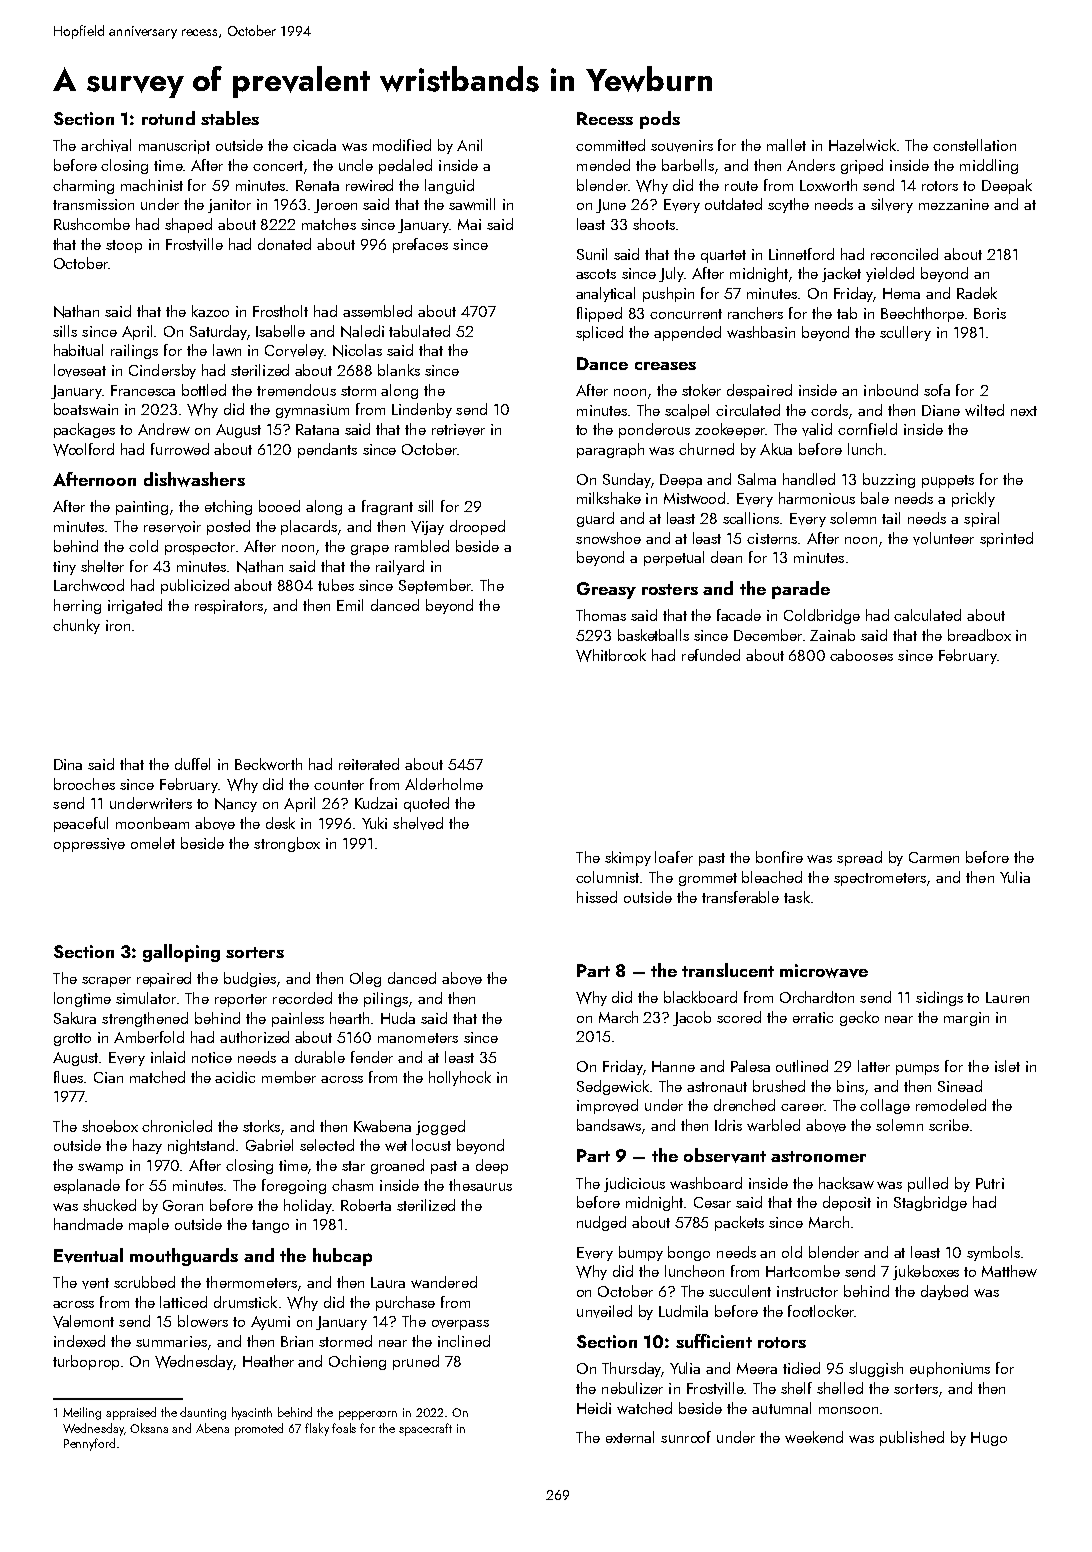  Describe the element at coordinates (912, 1438) in the screenshot. I see `published` at that location.
